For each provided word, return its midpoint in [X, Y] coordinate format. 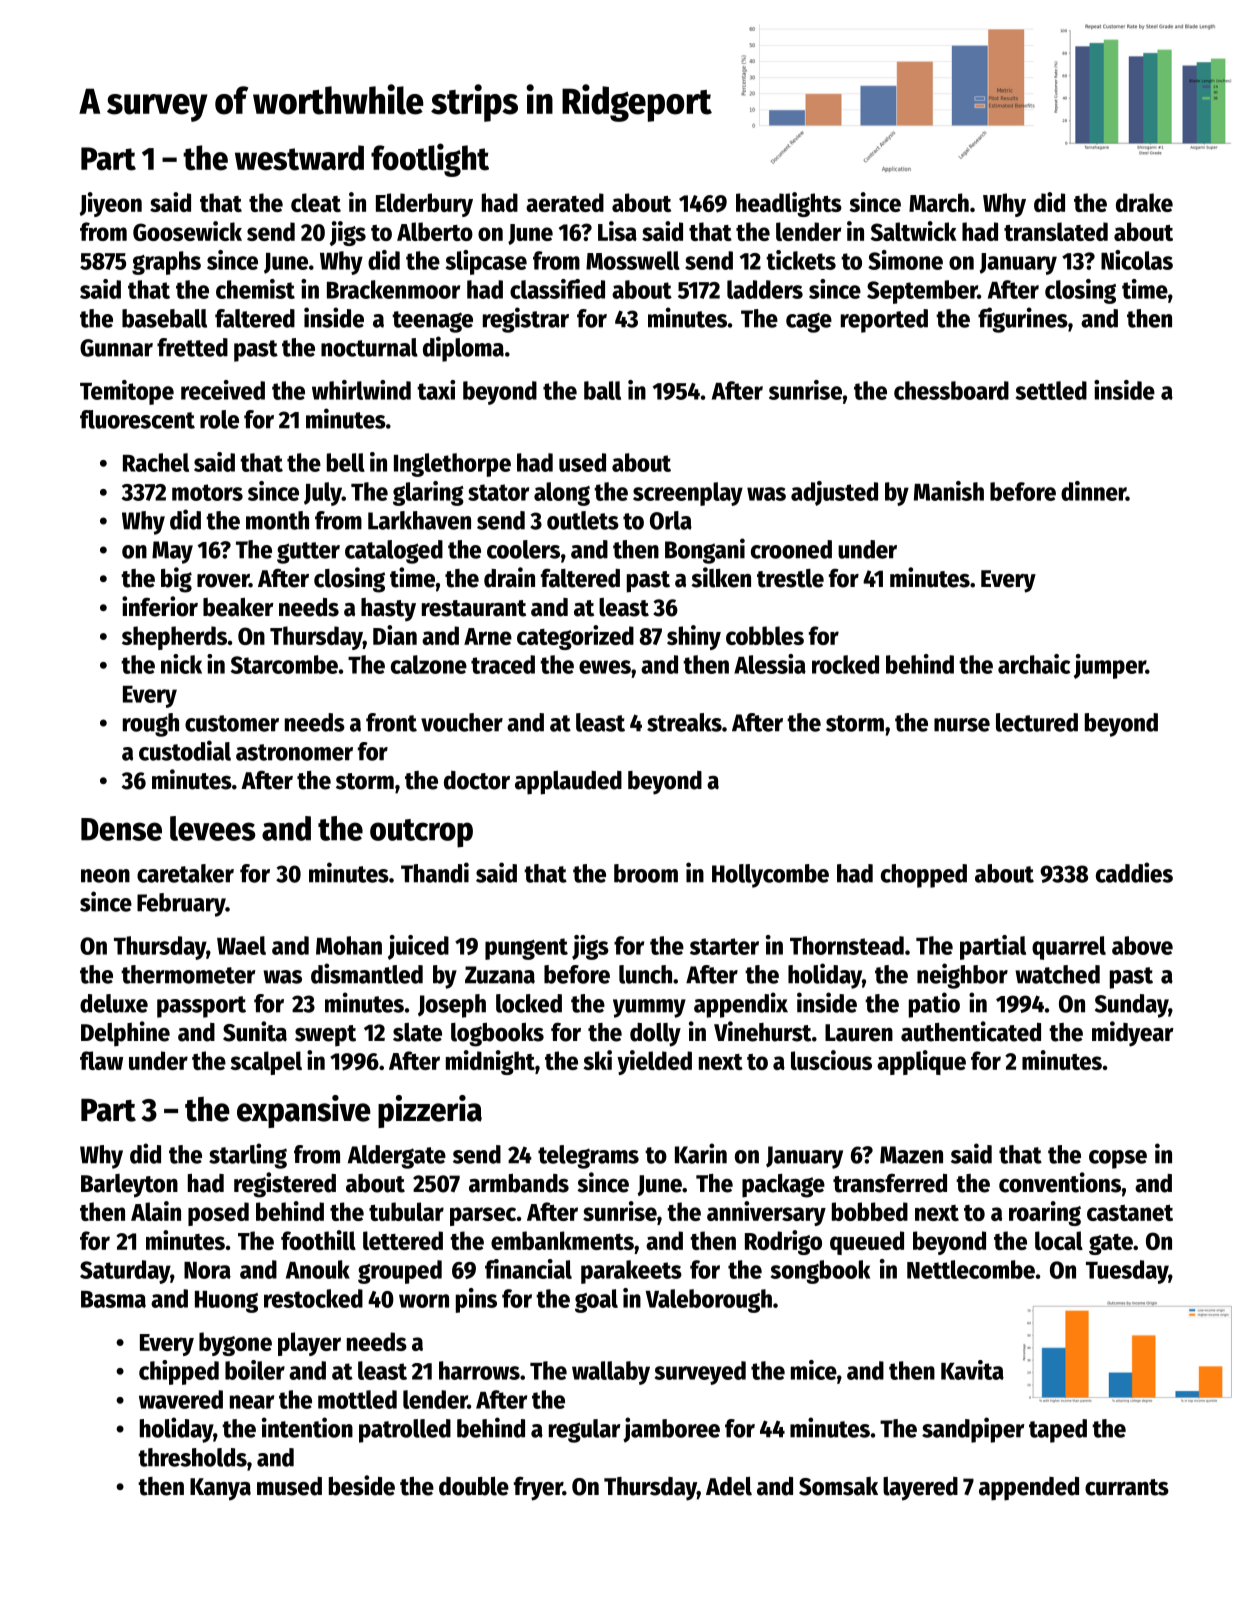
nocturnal [369, 347]
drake [1144, 202]
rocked [845, 664]
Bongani [705, 551]
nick [181, 664]
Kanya [220, 1489]
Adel [729, 1486]
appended [1029, 1489]
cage [809, 322]
